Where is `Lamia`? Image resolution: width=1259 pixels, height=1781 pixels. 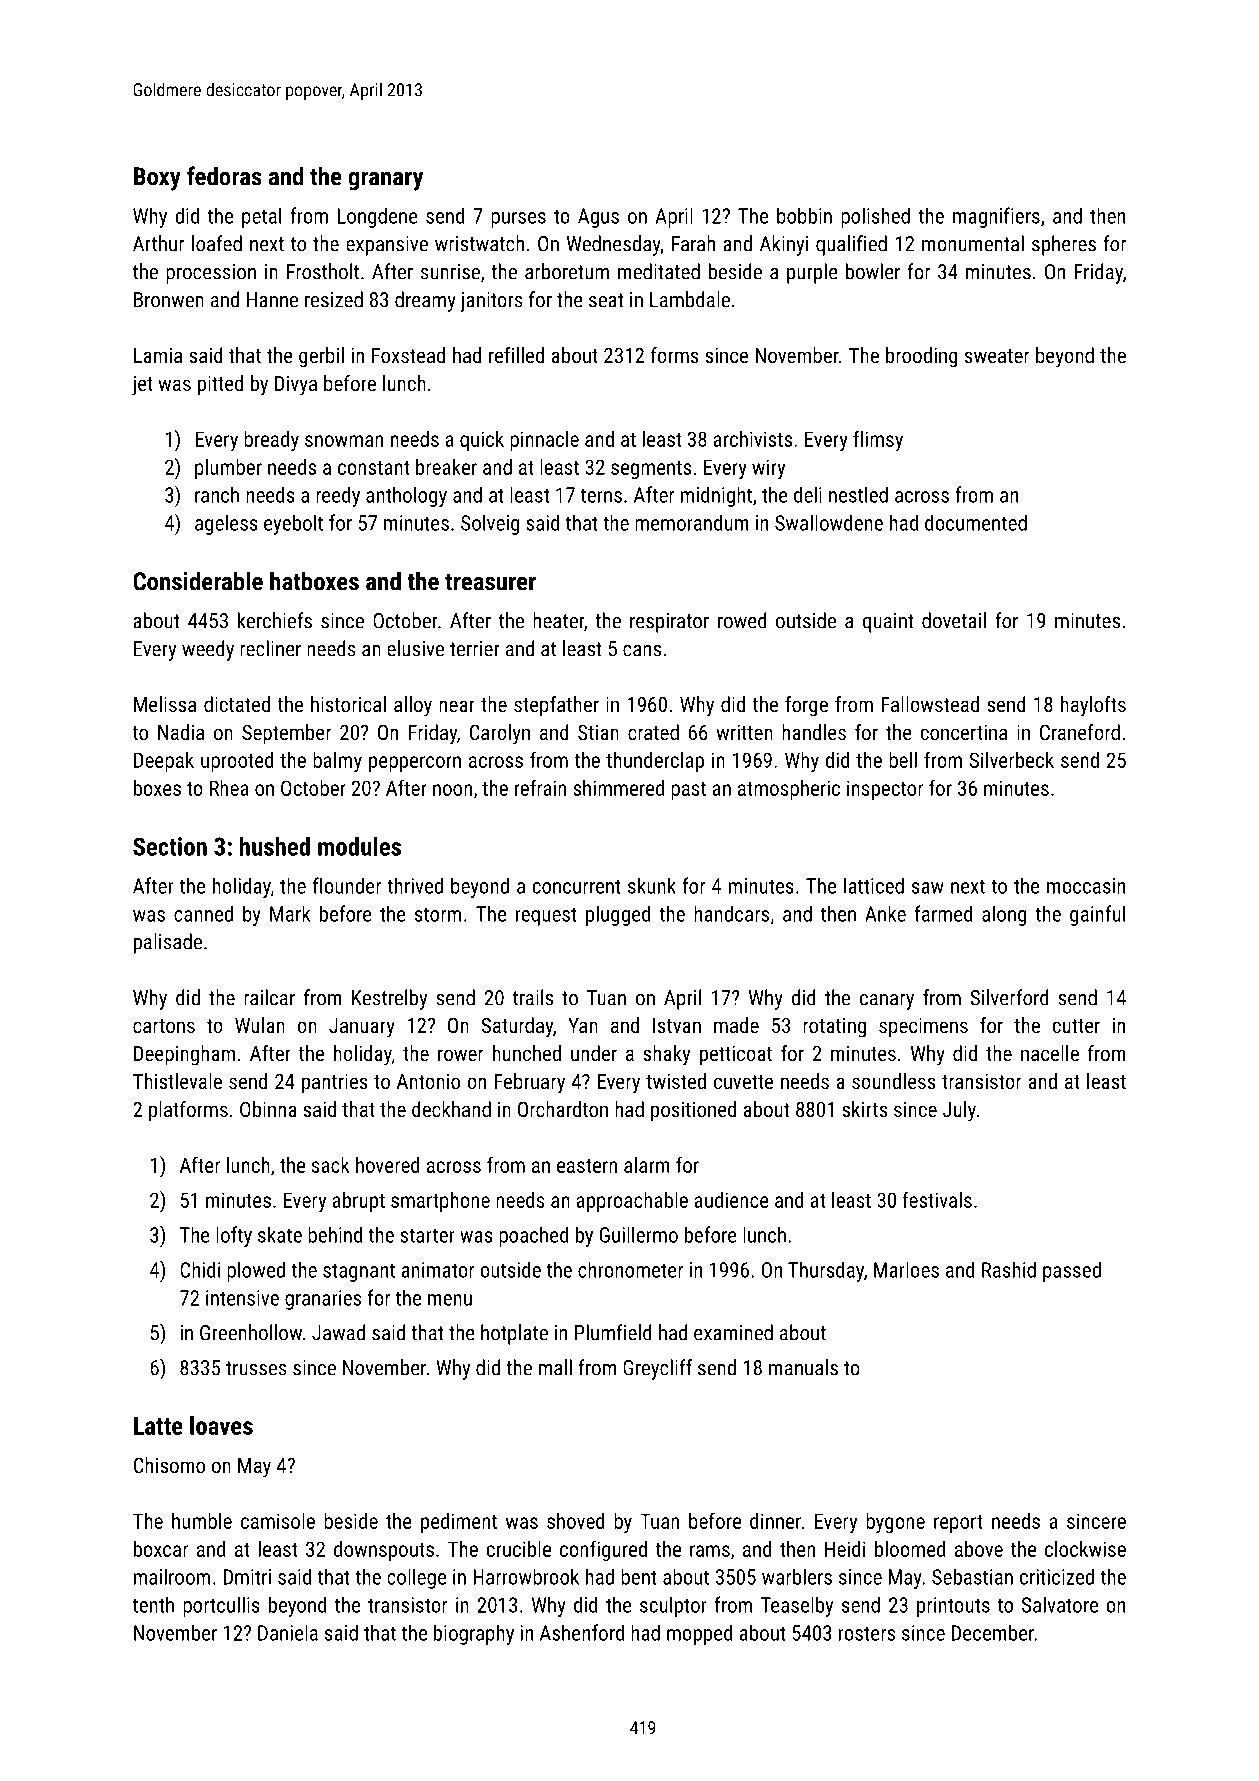
Lamia is located at coordinates (158, 355).
